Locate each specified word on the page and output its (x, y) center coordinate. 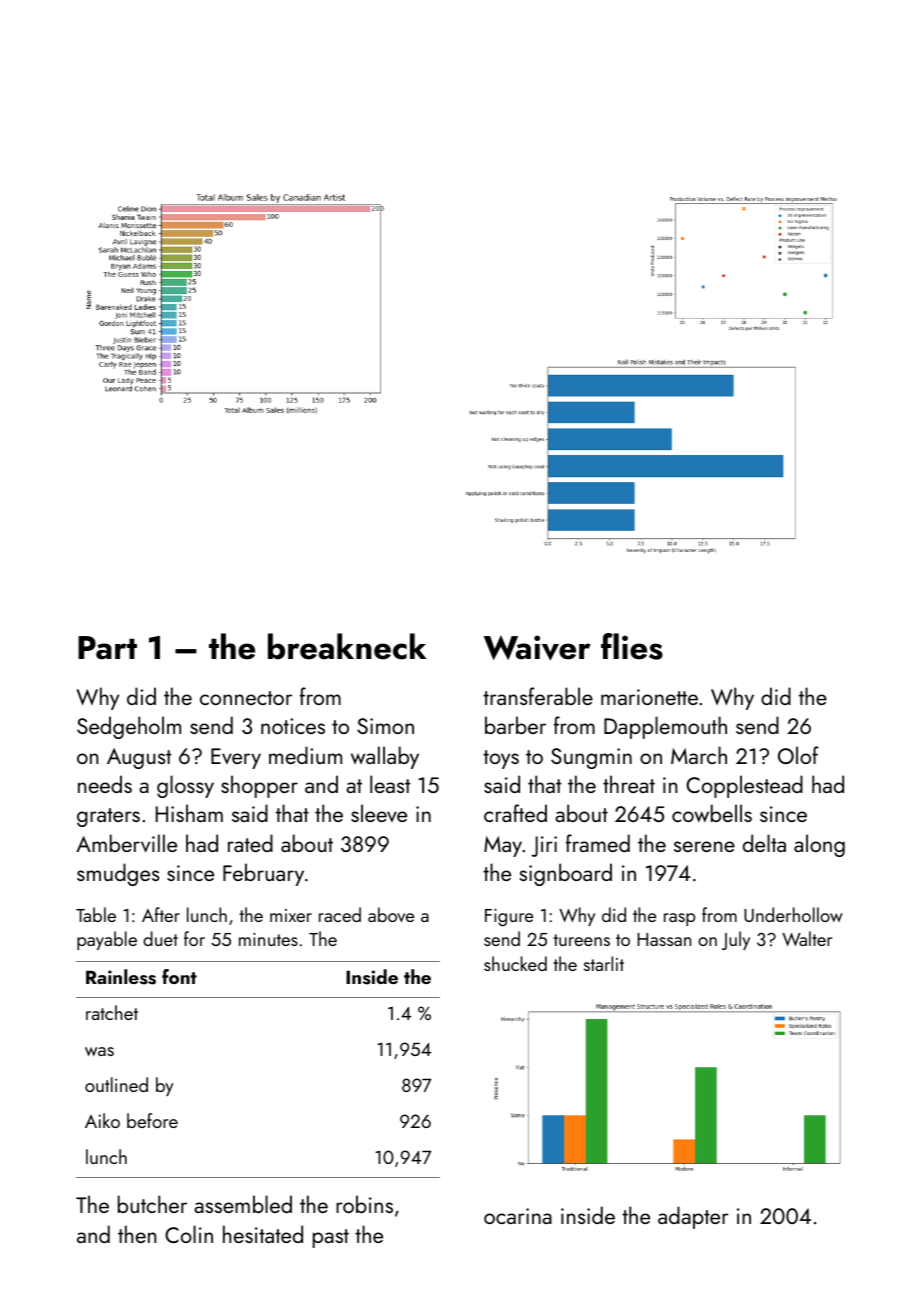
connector (246, 698)
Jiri (544, 846)
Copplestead (744, 786)
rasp (679, 919)
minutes (268, 939)
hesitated (263, 1234)
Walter (807, 938)
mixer (291, 915)
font (179, 976)
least (390, 784)
